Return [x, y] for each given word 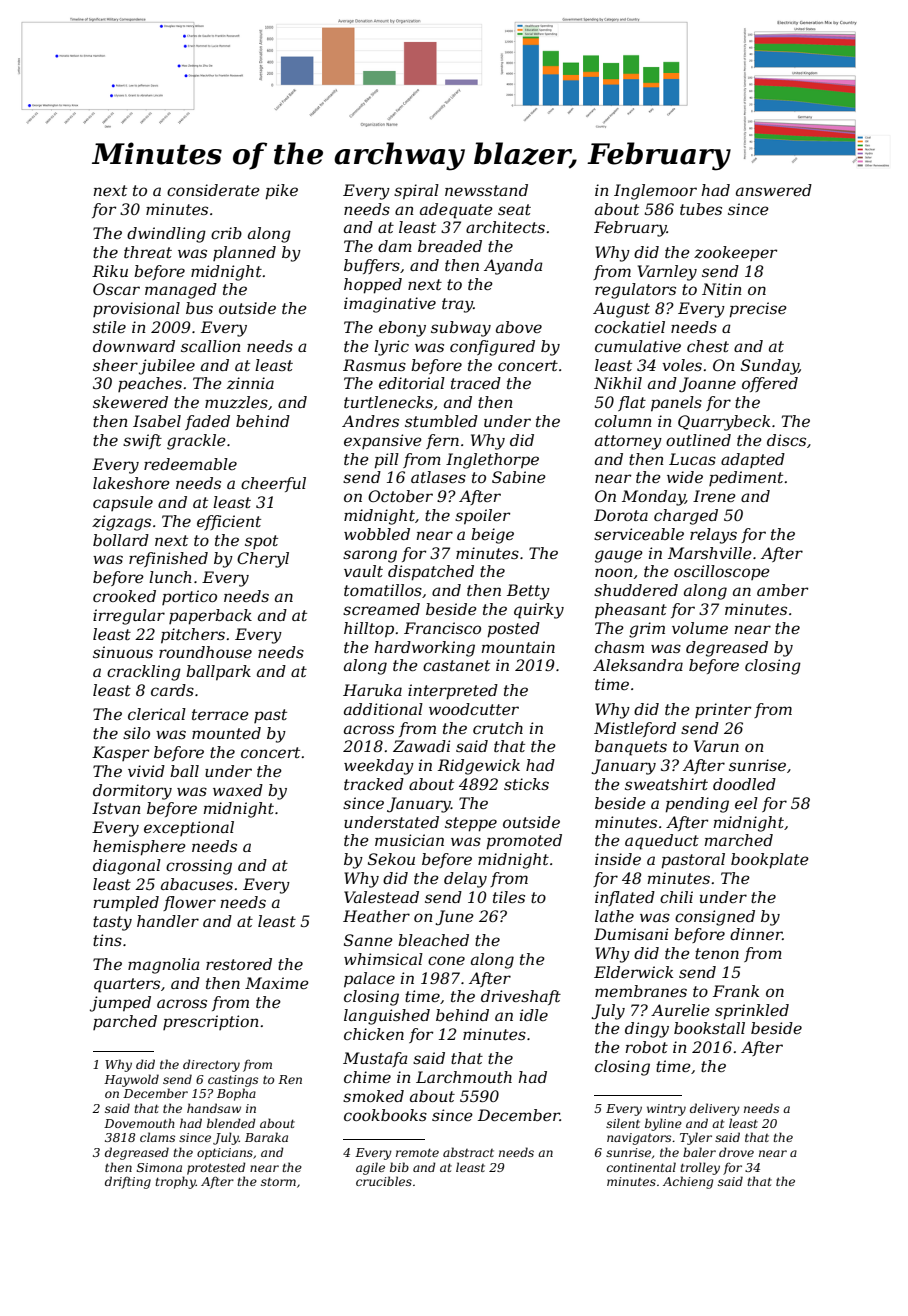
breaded [450, 246]
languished [387, 1017]
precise [758, 310]
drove [736, 1152]
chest [708, 346]
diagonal [127, 867]
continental [641, 1167]
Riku [110, 271]
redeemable [190, 464]
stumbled [441, 421]
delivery [715, 1109]
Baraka [266, 1137]
